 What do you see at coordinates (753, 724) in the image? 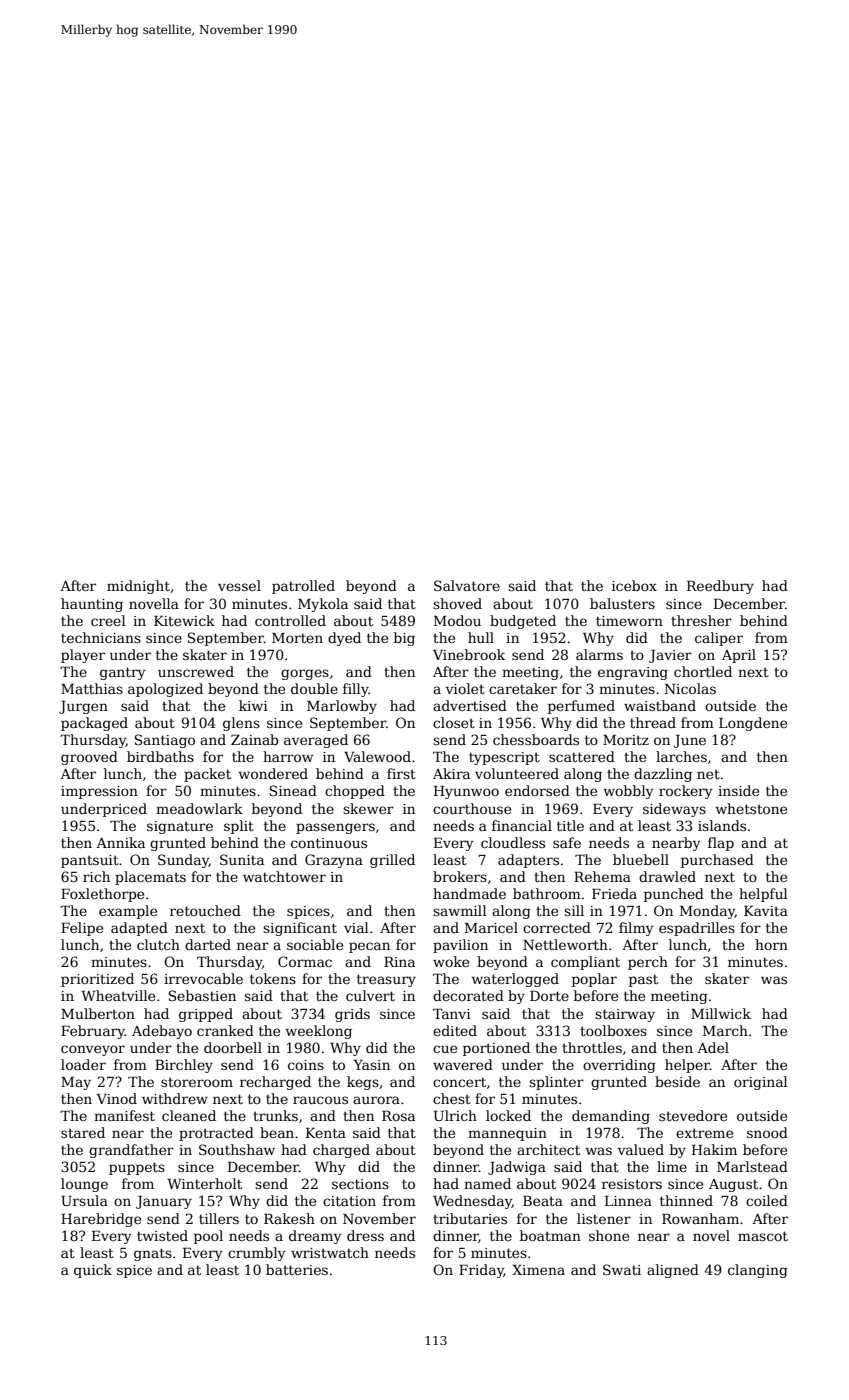
I see `Longdene` at bounding box center [753, 724].
